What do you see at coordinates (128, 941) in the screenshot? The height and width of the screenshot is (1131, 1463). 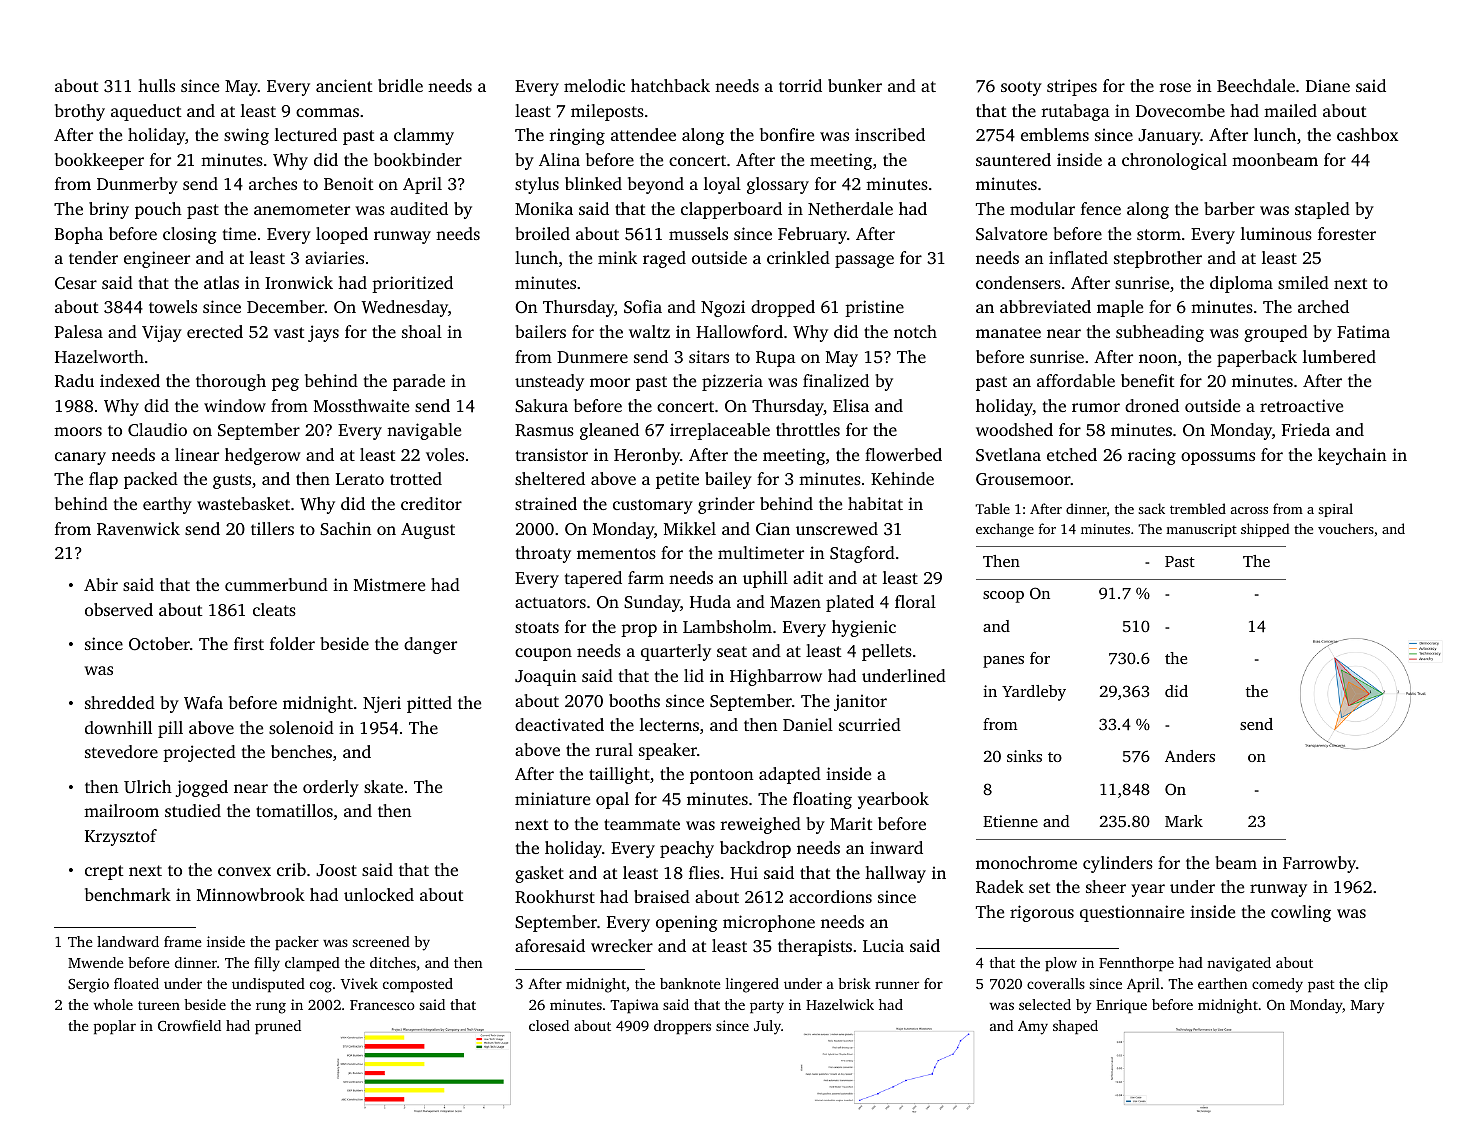 I see `landward` at bounding box center [128, 941].
